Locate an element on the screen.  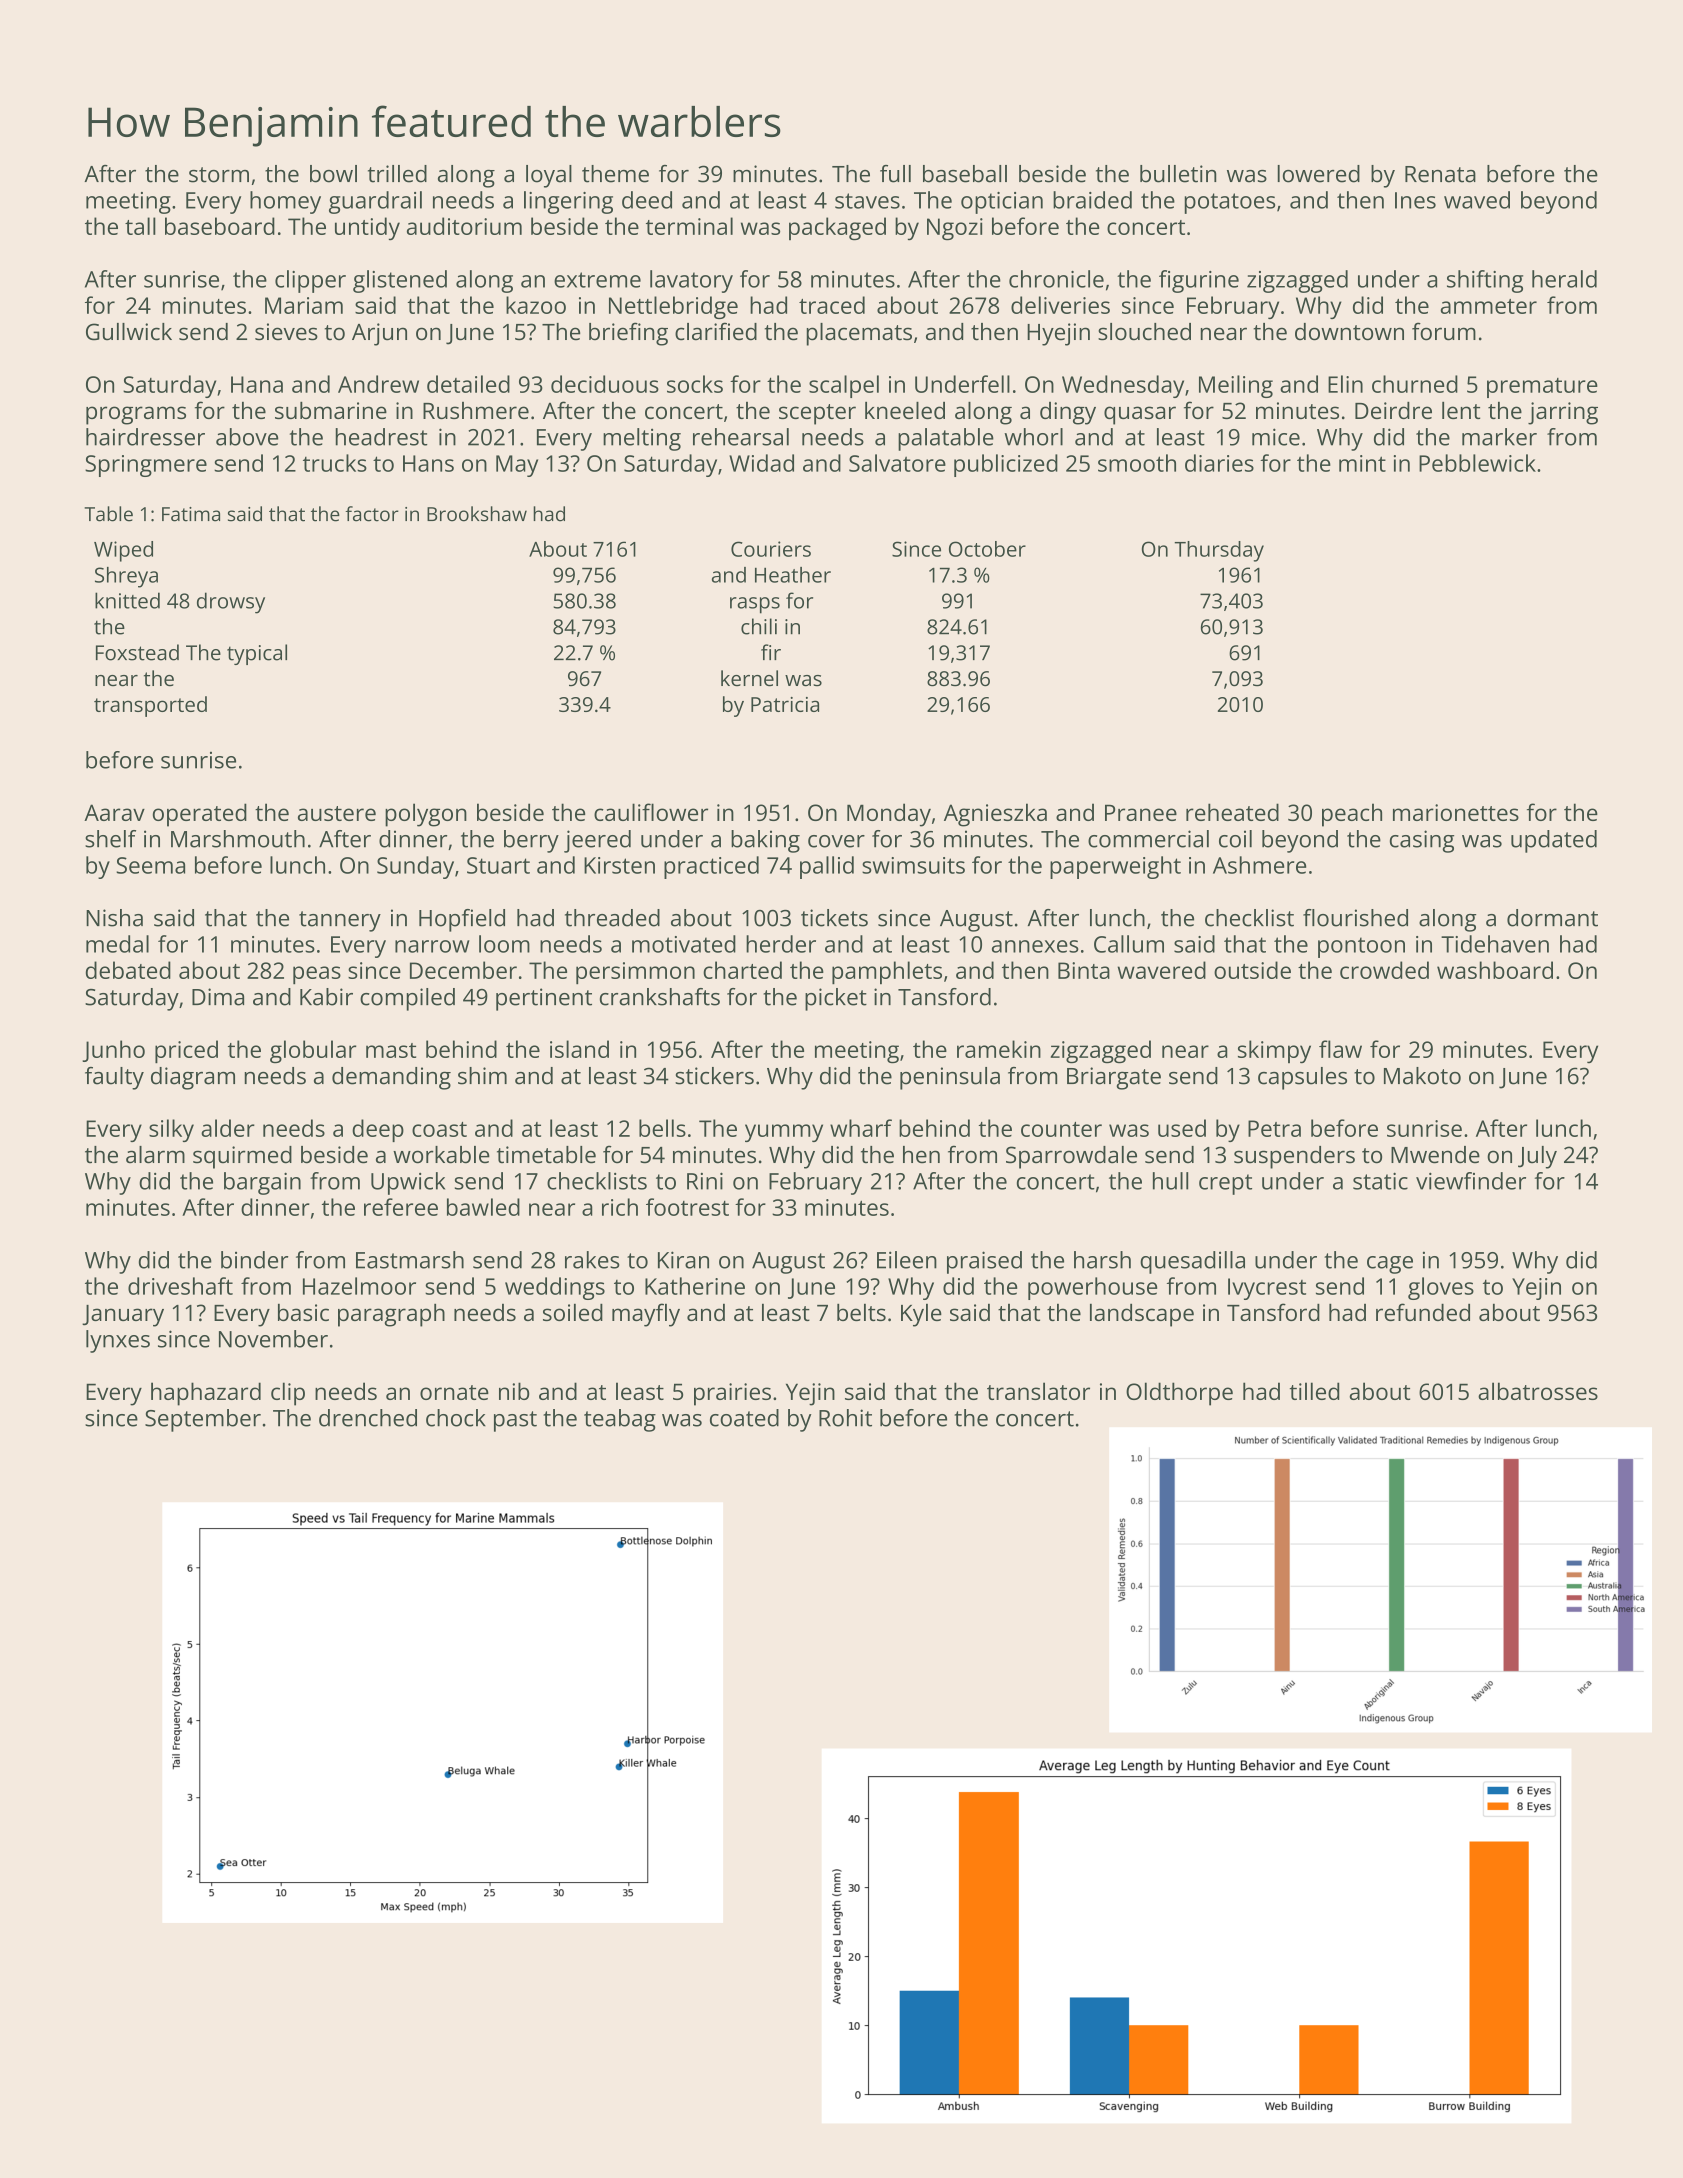
Briargate is located at coordinates (1114, 1078).
